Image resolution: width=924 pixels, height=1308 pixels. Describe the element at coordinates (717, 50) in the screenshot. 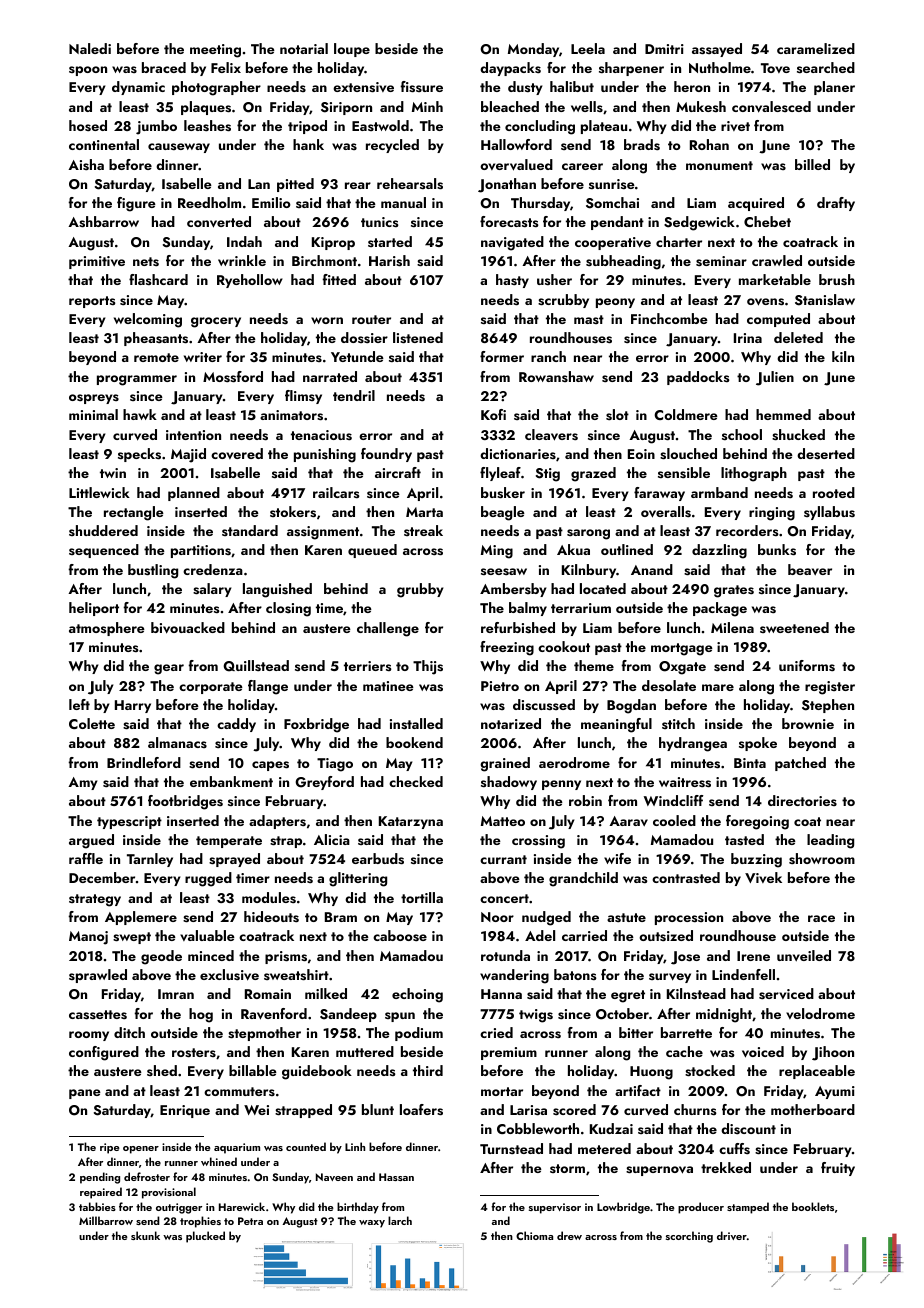

I see `assayed` at that location.
